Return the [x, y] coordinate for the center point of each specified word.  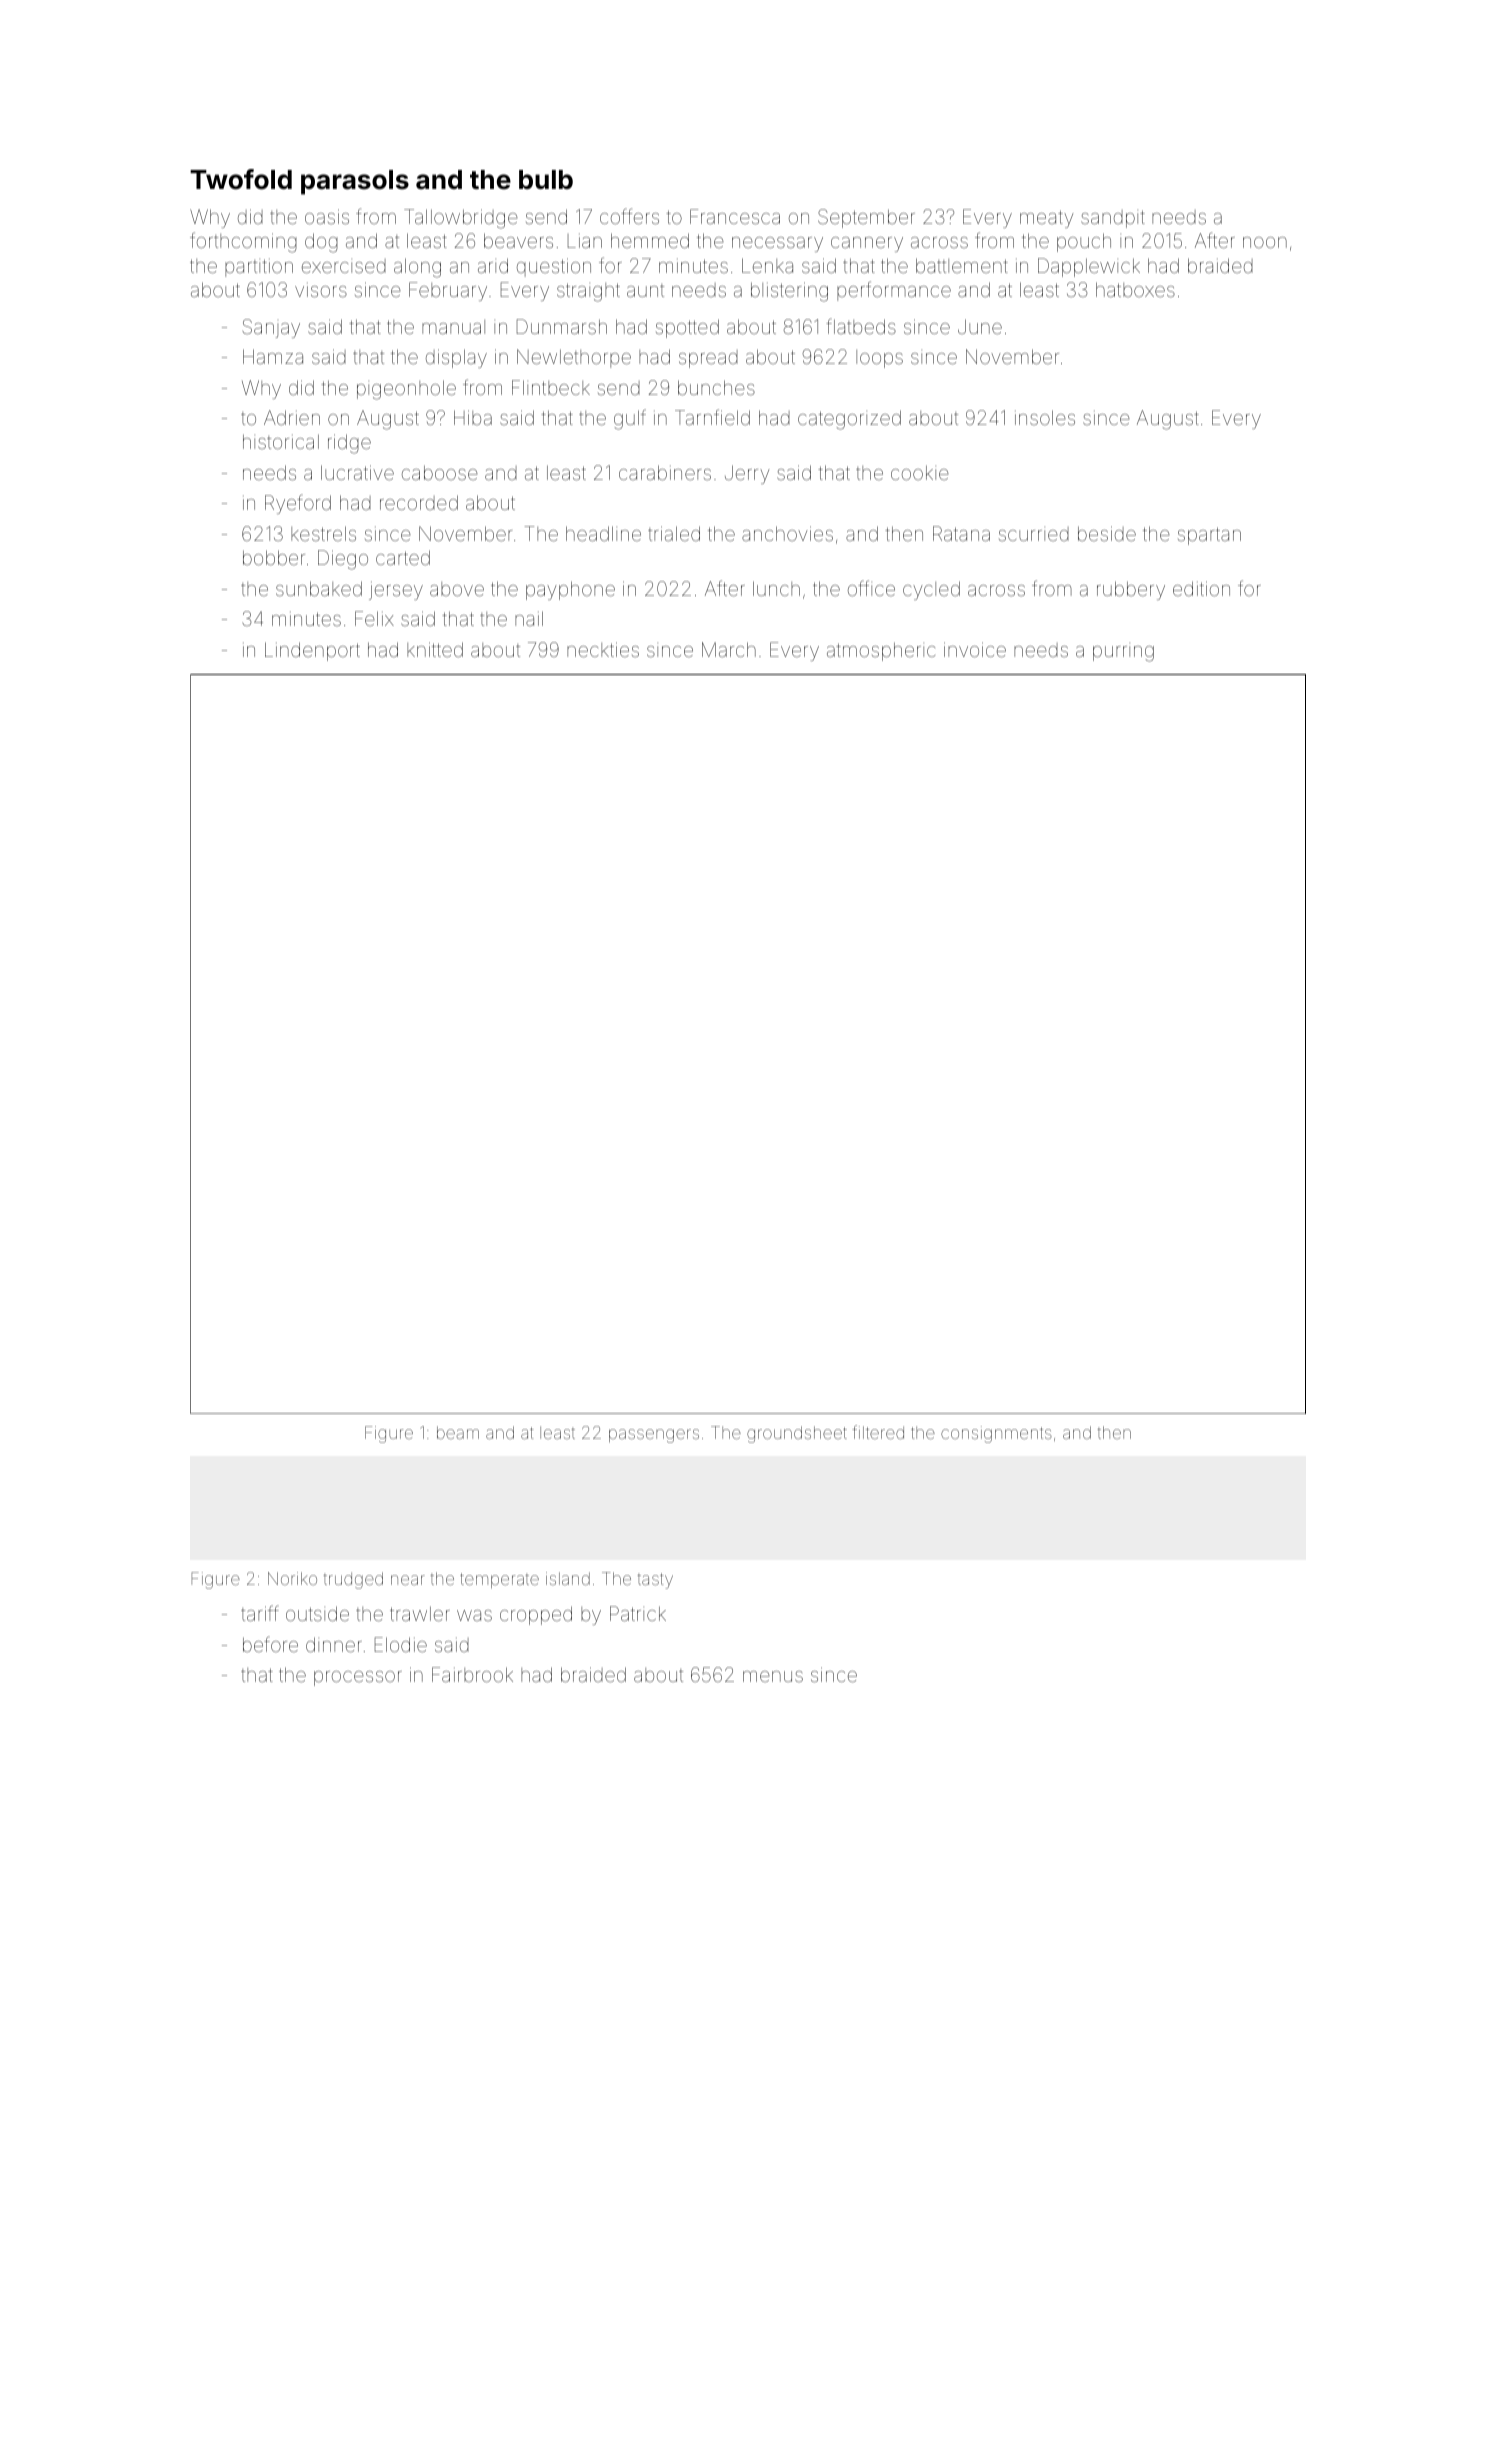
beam [458, 1432]
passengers [654, 1436]
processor [358, 1678]
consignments [996, 1434]
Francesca [735, 216]
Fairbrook [472, 1674]
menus [773, 1676]
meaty [1047, 219]
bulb [546, 179]
